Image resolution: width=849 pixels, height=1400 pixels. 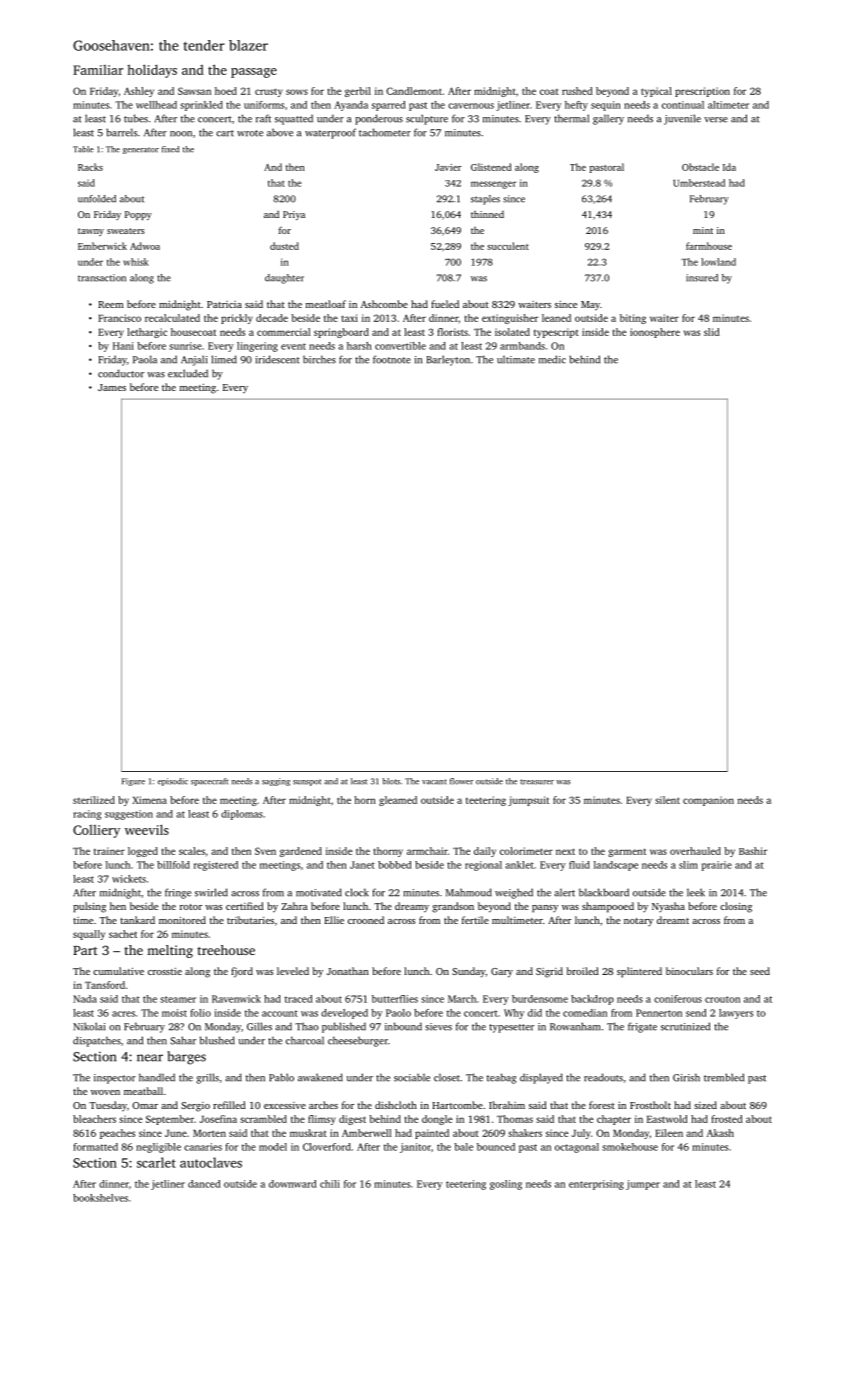 I want to click on Javier, so click(x=448, y=167).
